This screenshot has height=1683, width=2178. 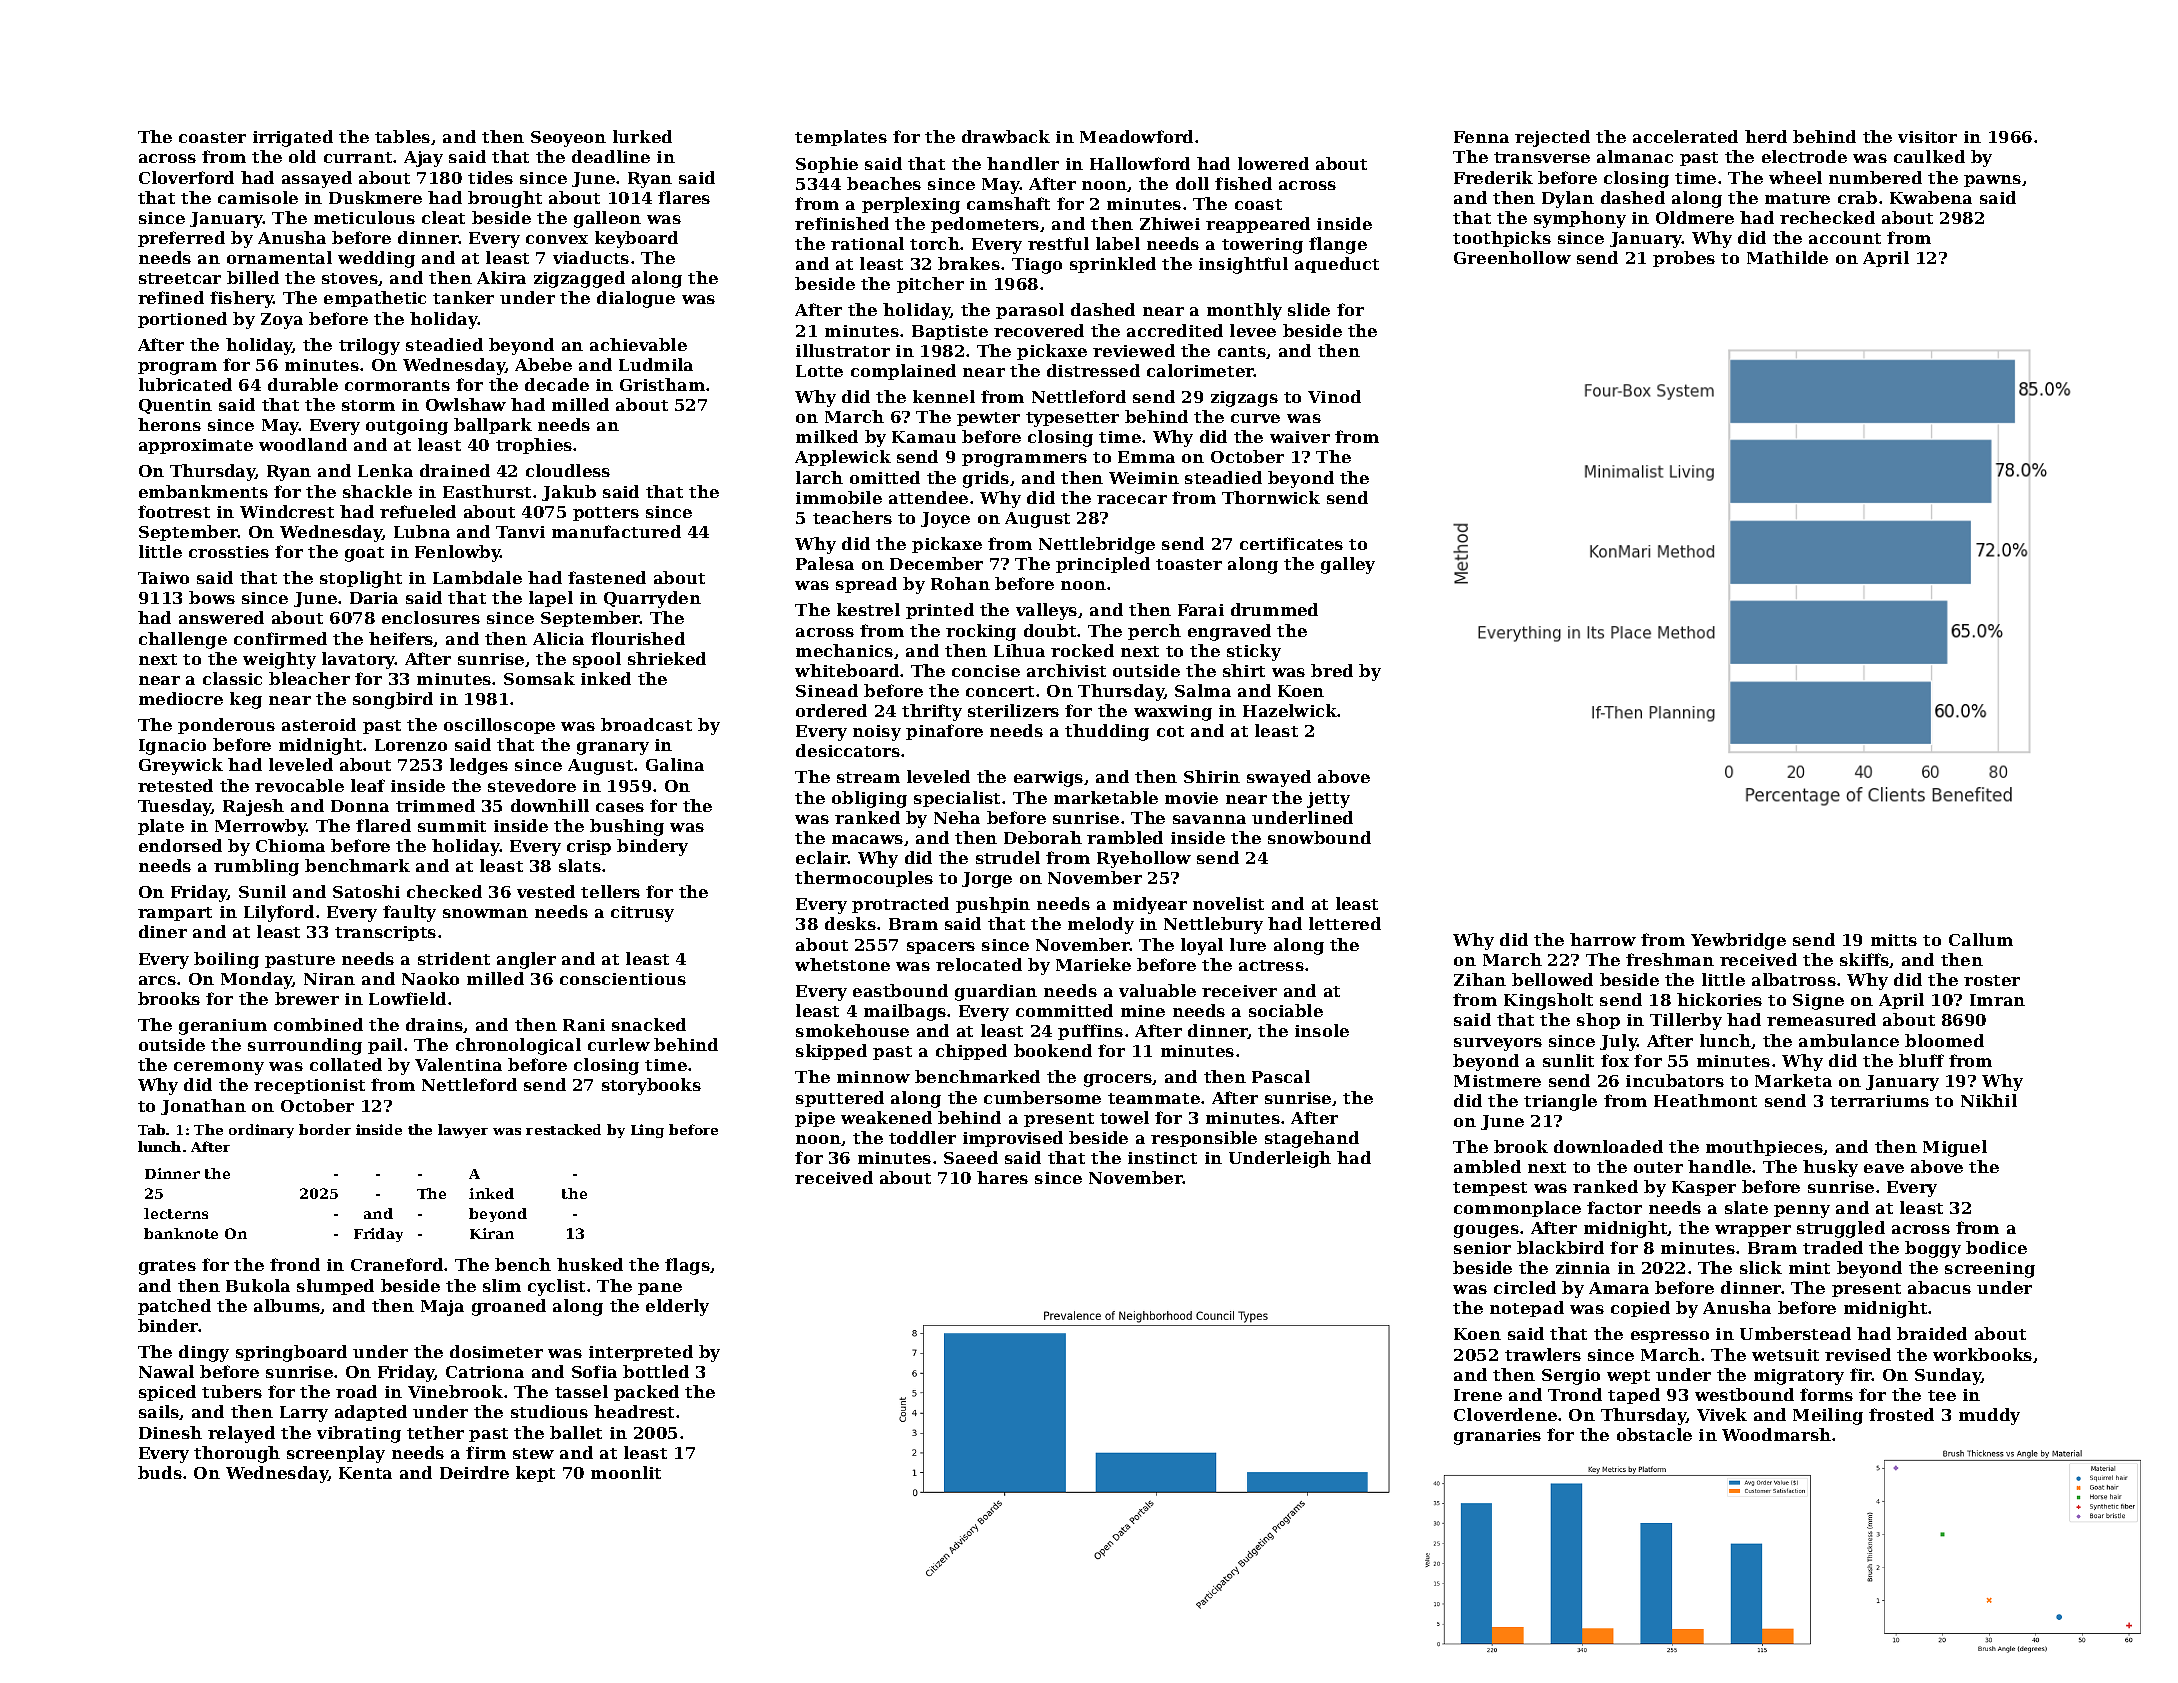 What do you see at coordinates (924, 437) in the screenshot?
I see `Kamau` at bounding box center [924, 437].
